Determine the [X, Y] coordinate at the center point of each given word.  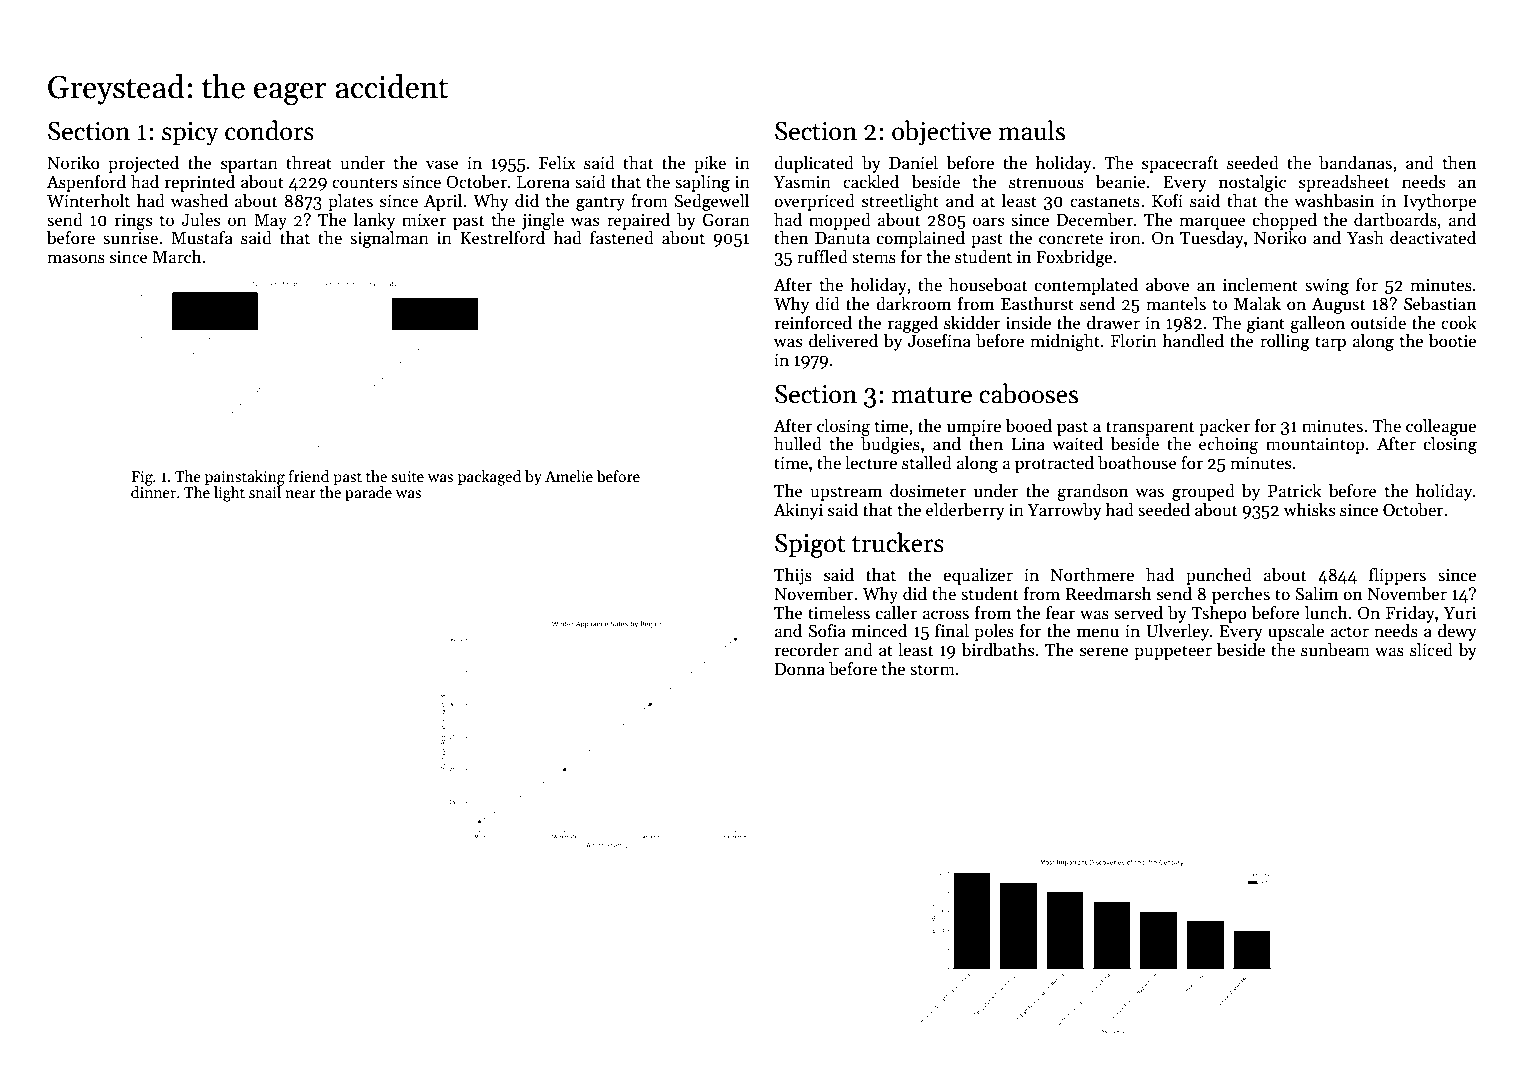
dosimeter [928, 491]
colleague [1441, 427]
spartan [249, 165]
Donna [800, 669]
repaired [638, 221]
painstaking [245, 478]
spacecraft [1180, 164]
